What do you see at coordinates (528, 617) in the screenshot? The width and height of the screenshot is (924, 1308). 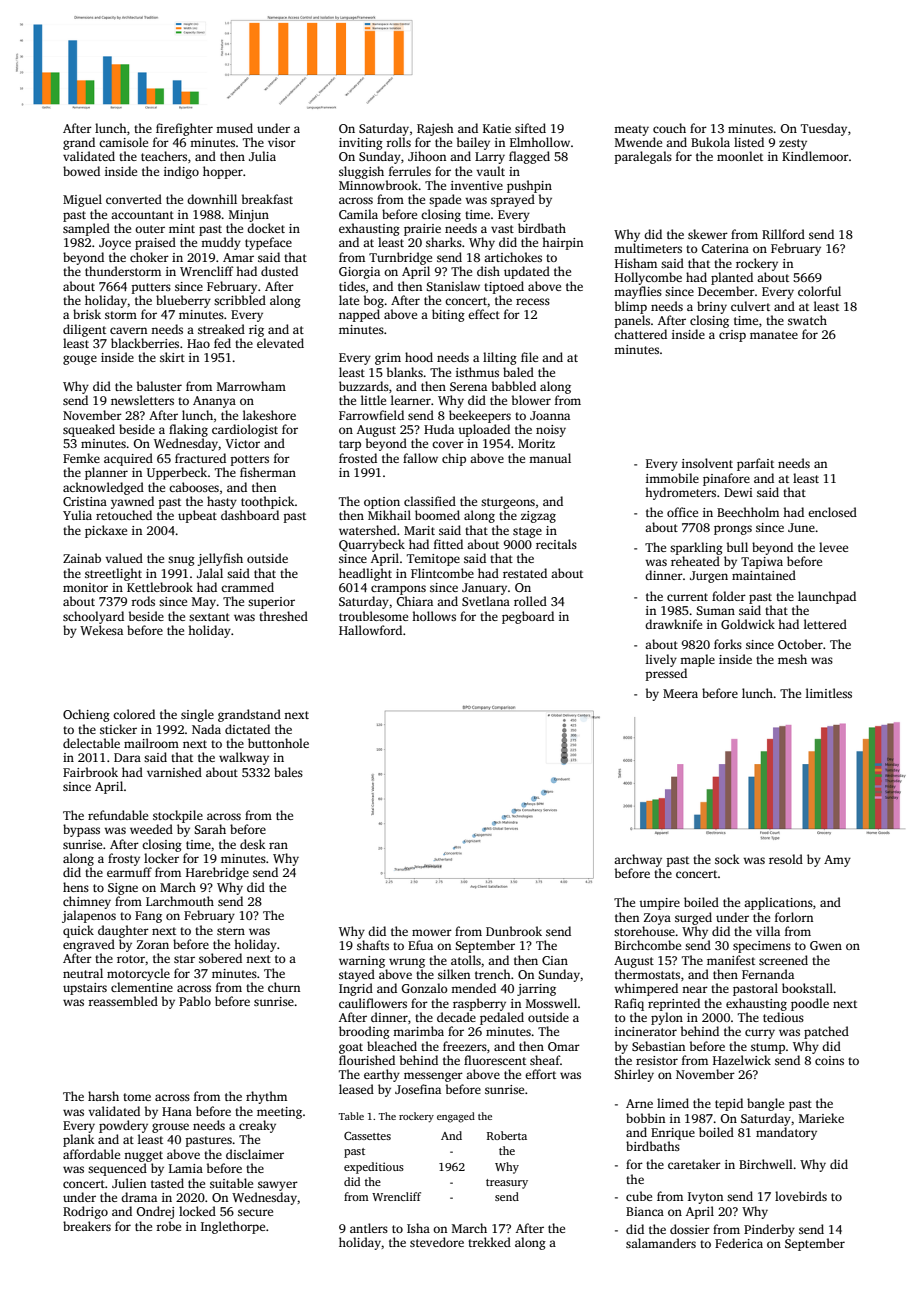 I see `pegboard` at bounding box center [528, 617].
